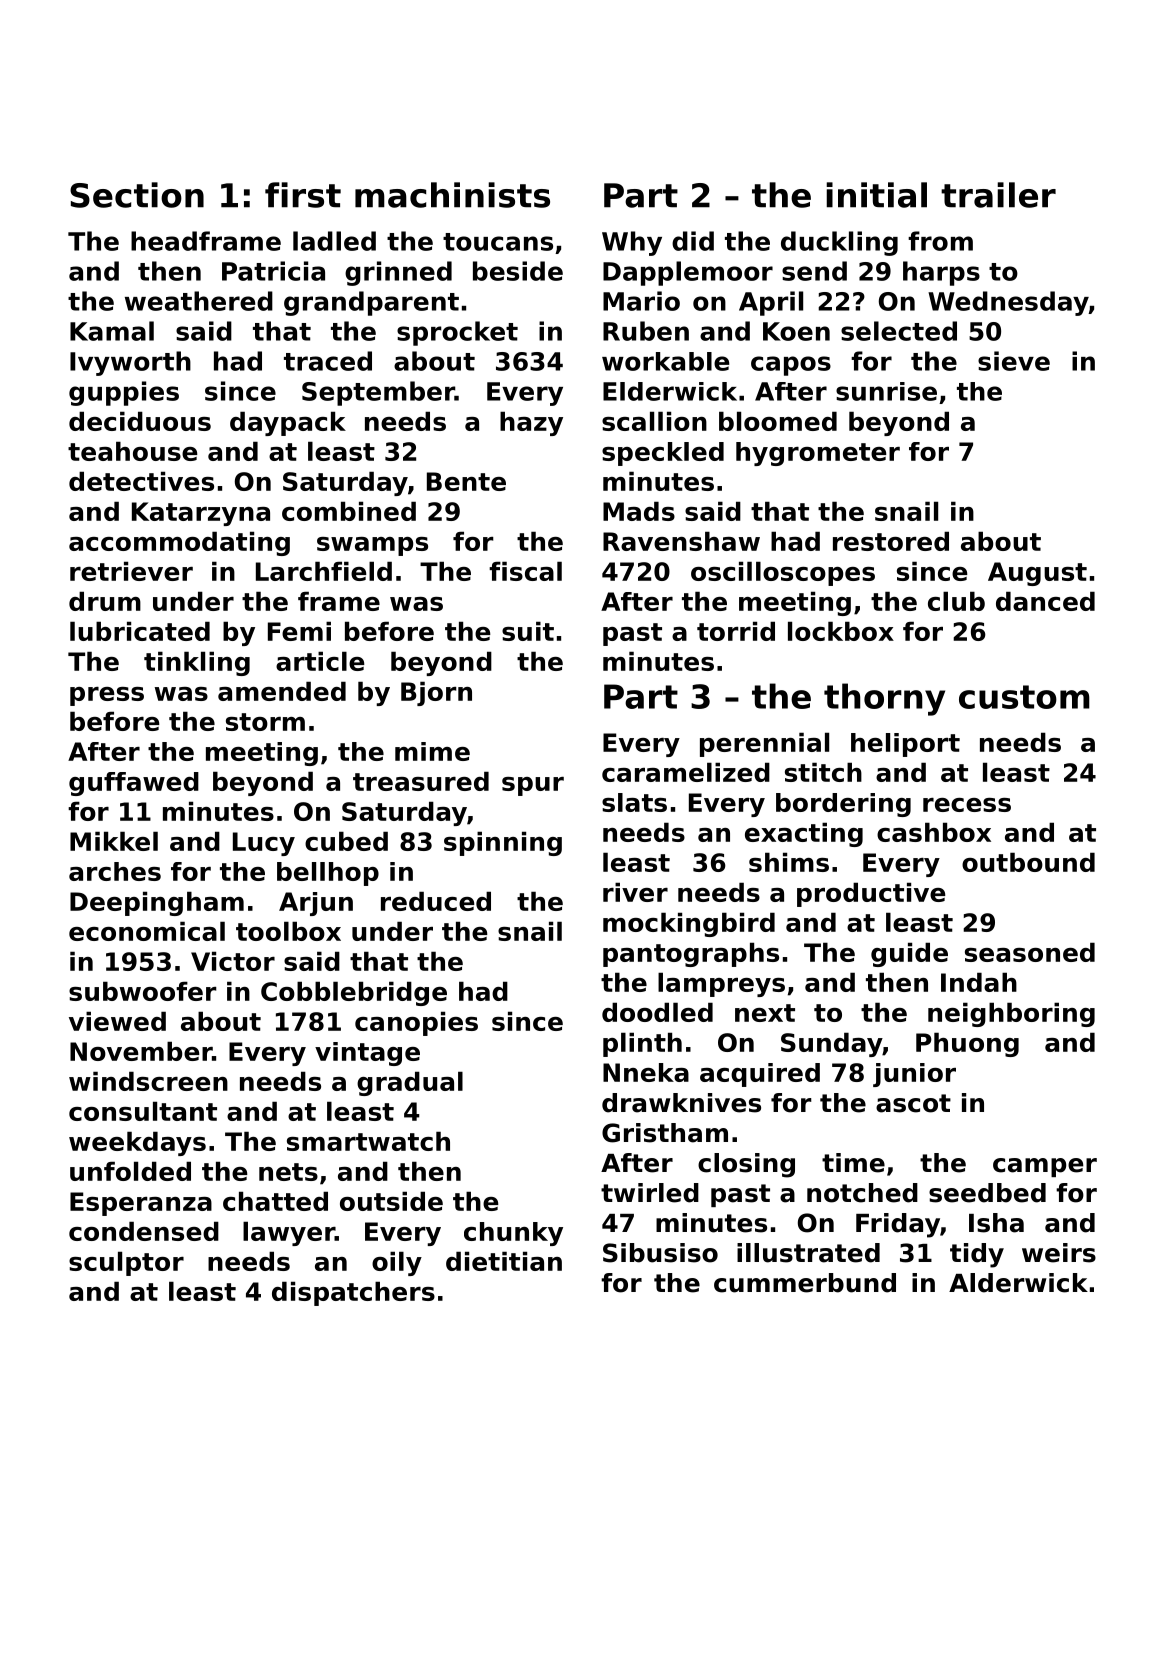 This document has width=1165, height=1654. Describe the element at coordinates (105, 601) in the document. I see `drum` at that location.
